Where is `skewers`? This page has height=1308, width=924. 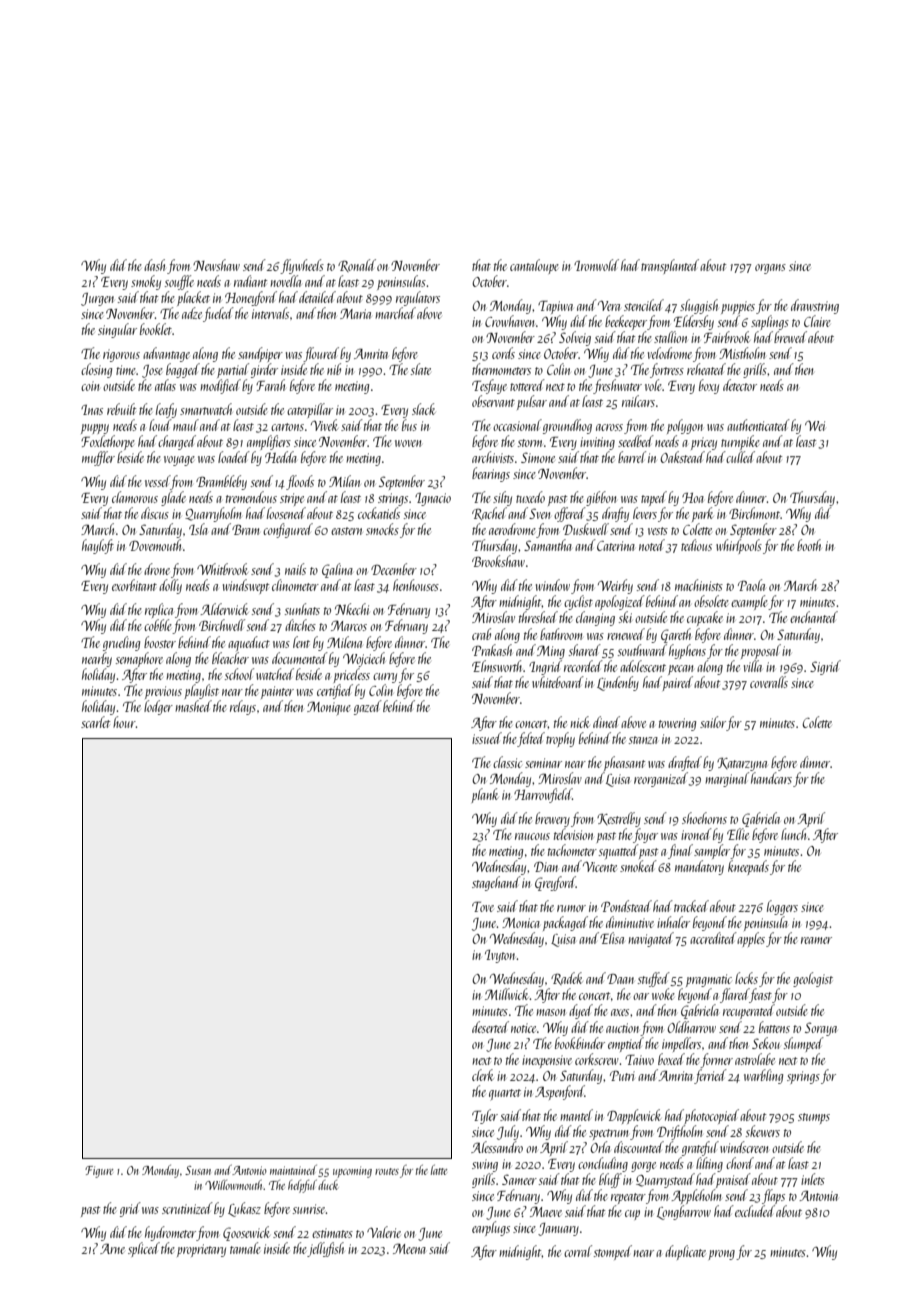
skewers is located at coordinates (763, 1131).
